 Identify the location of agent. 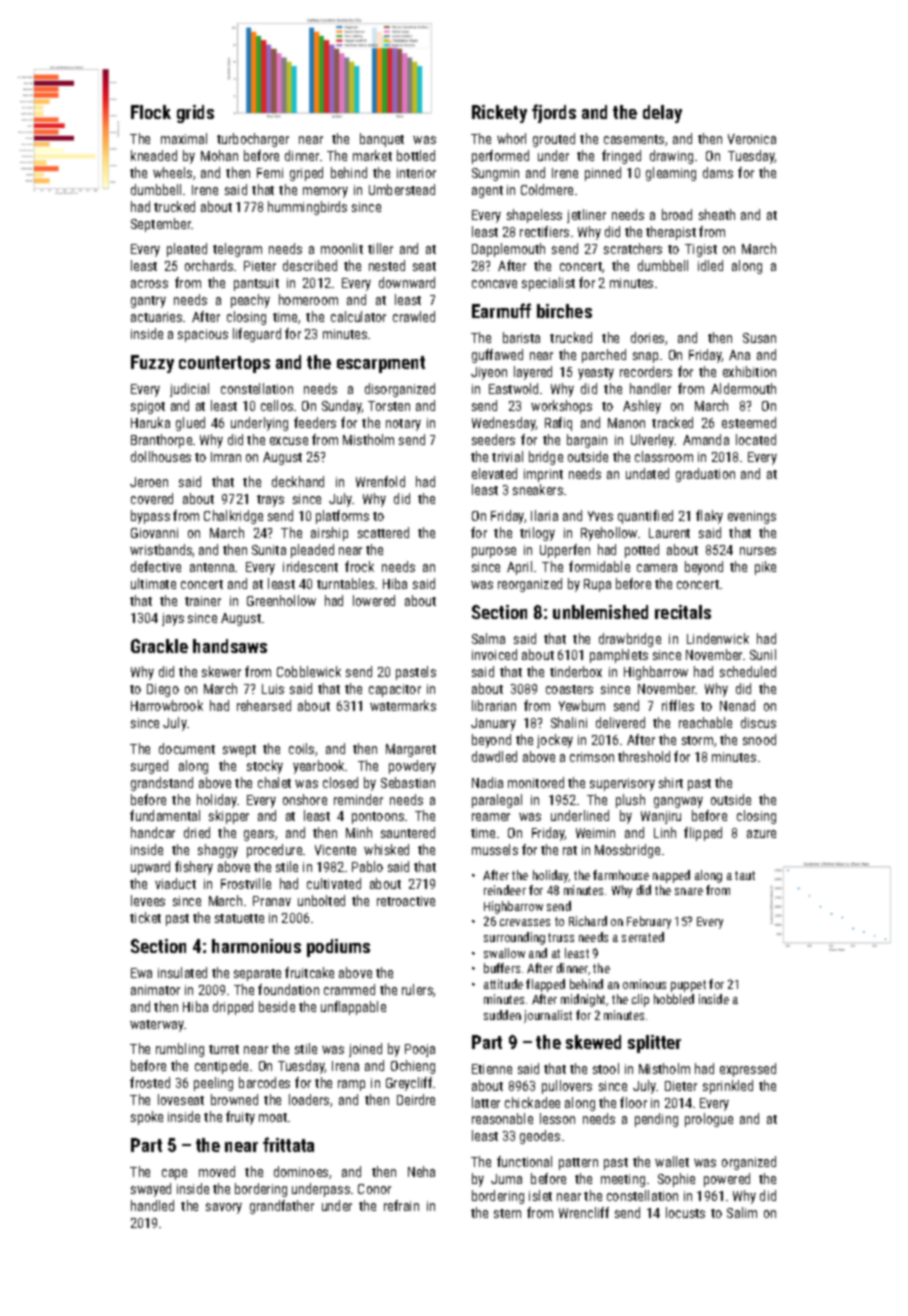
(487, 192).
